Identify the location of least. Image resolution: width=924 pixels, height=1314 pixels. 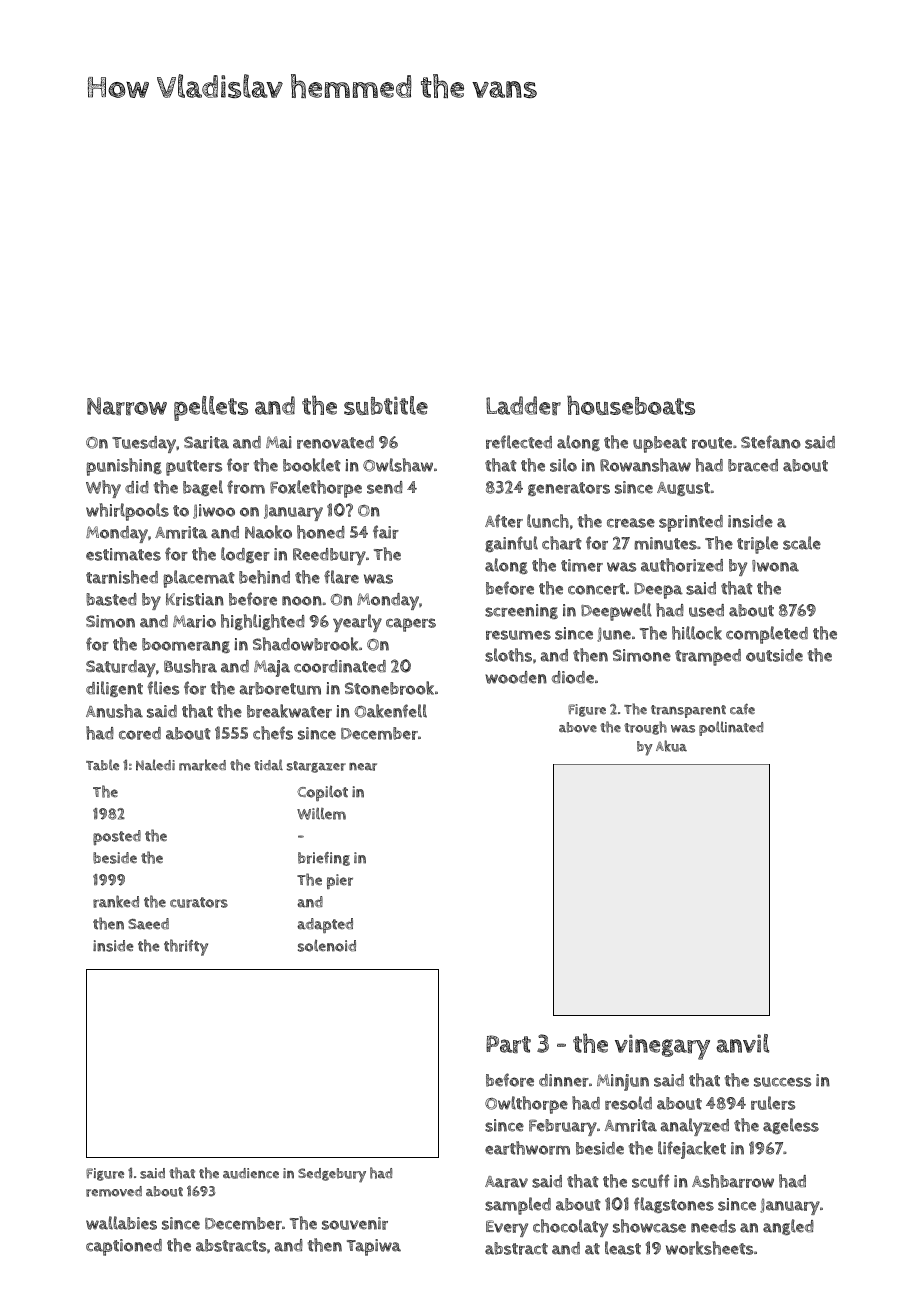
(623, 1248).
